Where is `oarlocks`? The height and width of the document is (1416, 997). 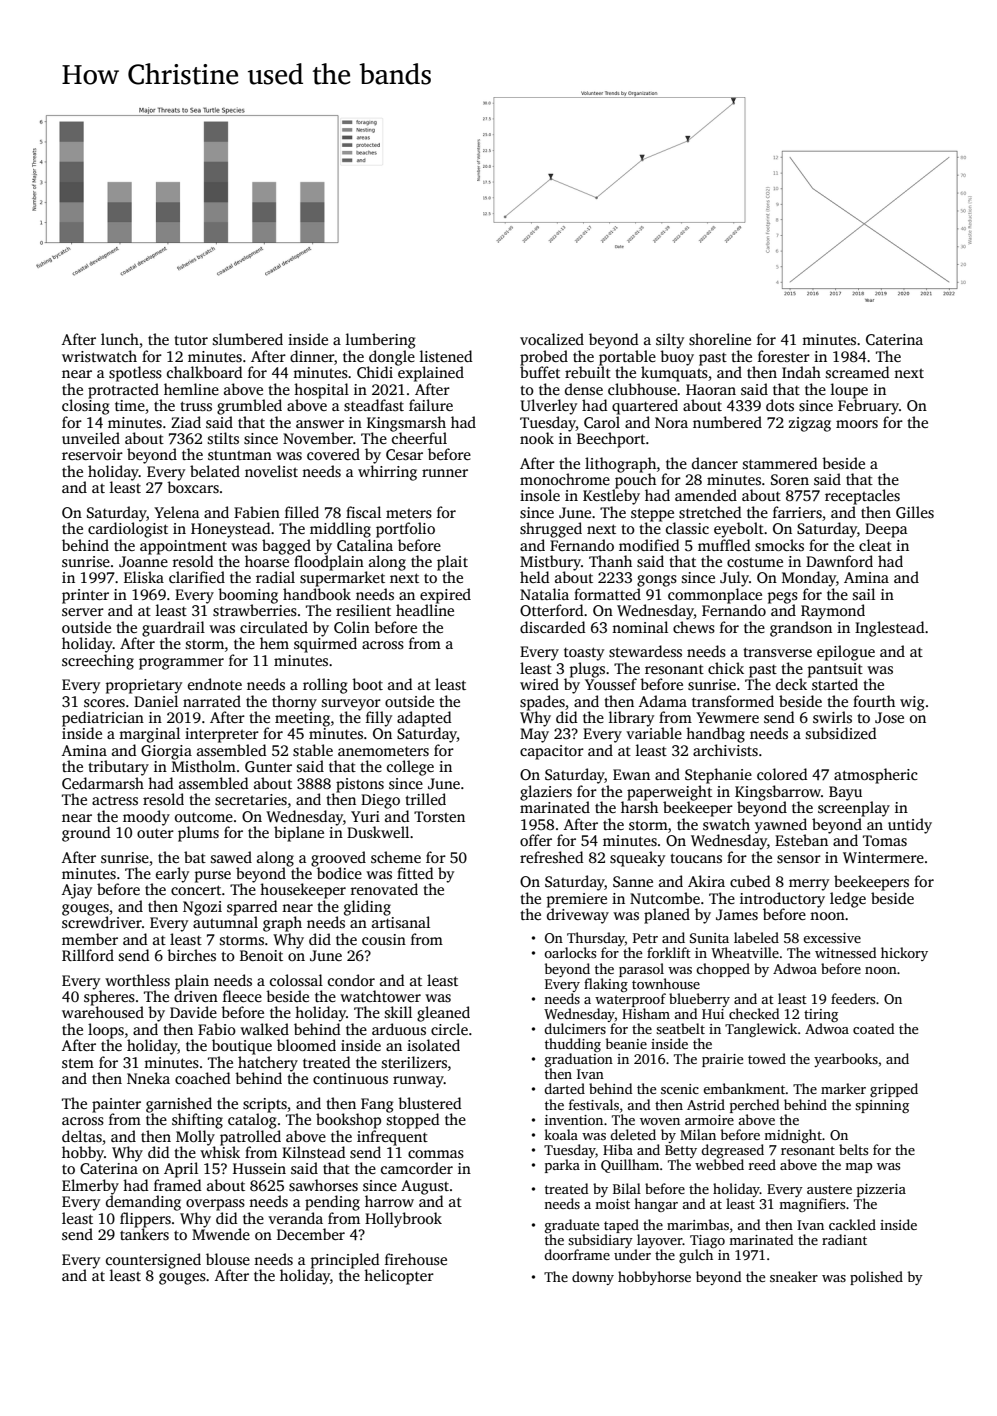
oarlocks is located at coordinates (570, 952).
